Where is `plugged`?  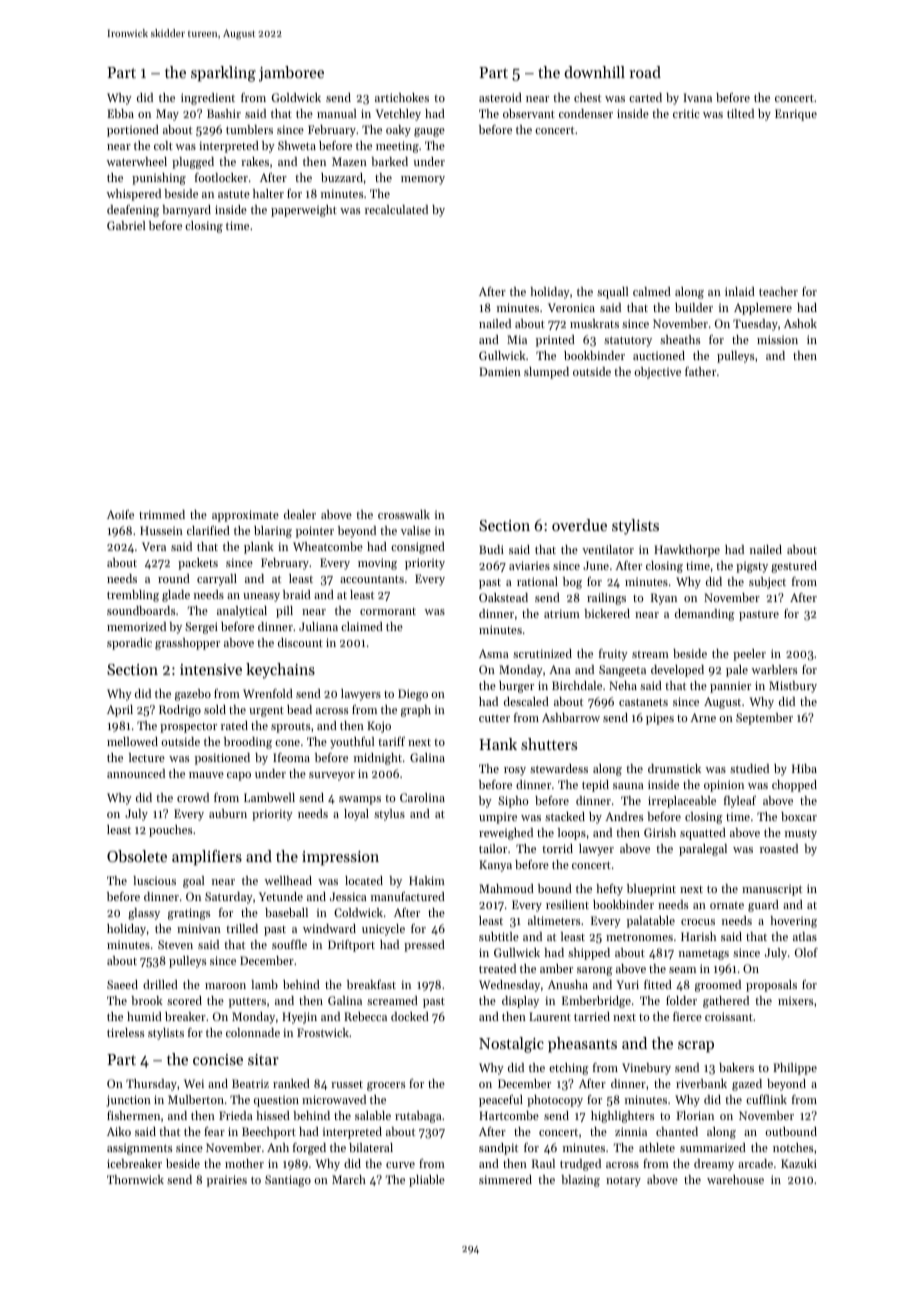
plugged is located at coordinates (193, 163).
